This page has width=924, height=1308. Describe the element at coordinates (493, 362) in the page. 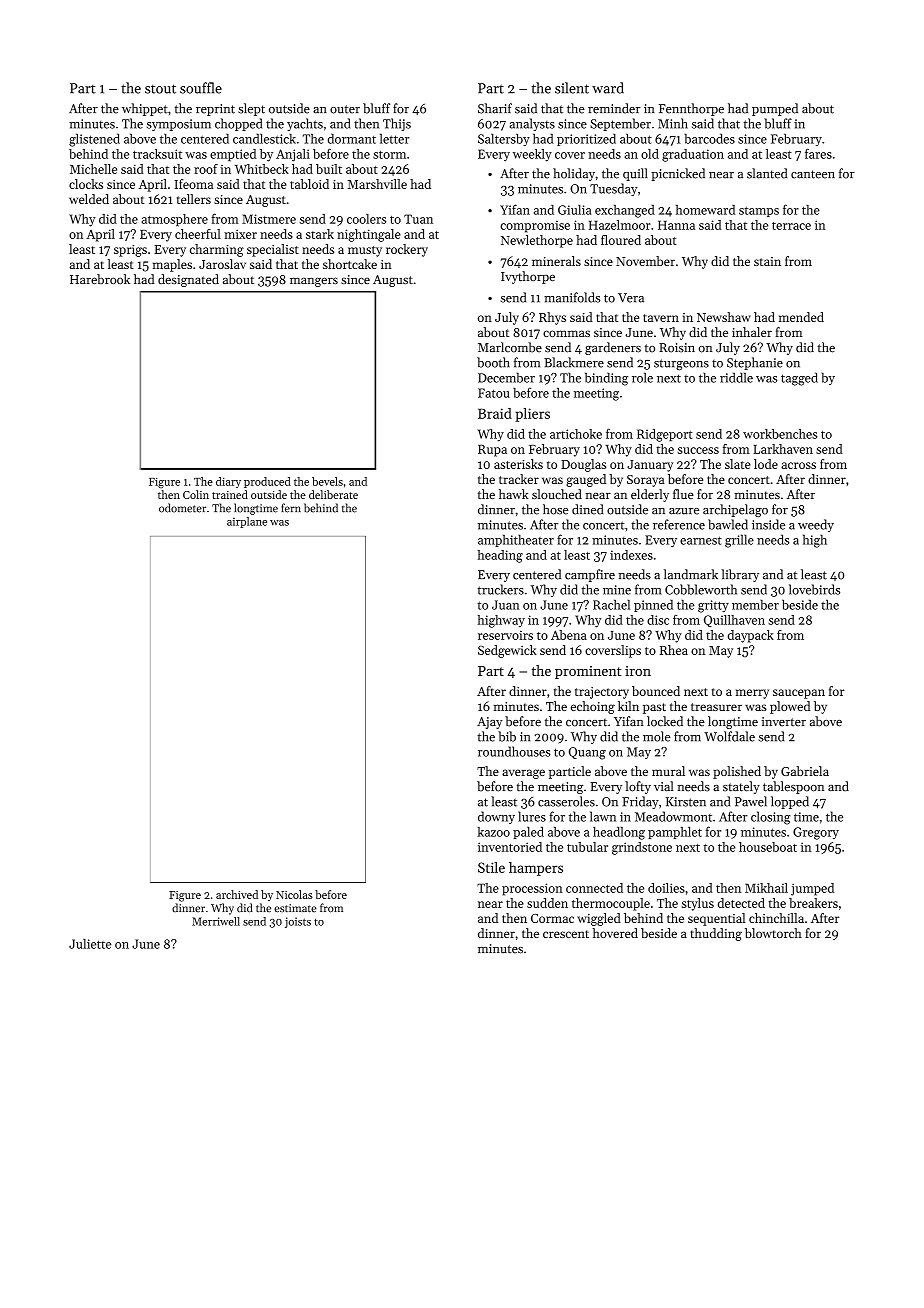

I see `booth` at that location.
